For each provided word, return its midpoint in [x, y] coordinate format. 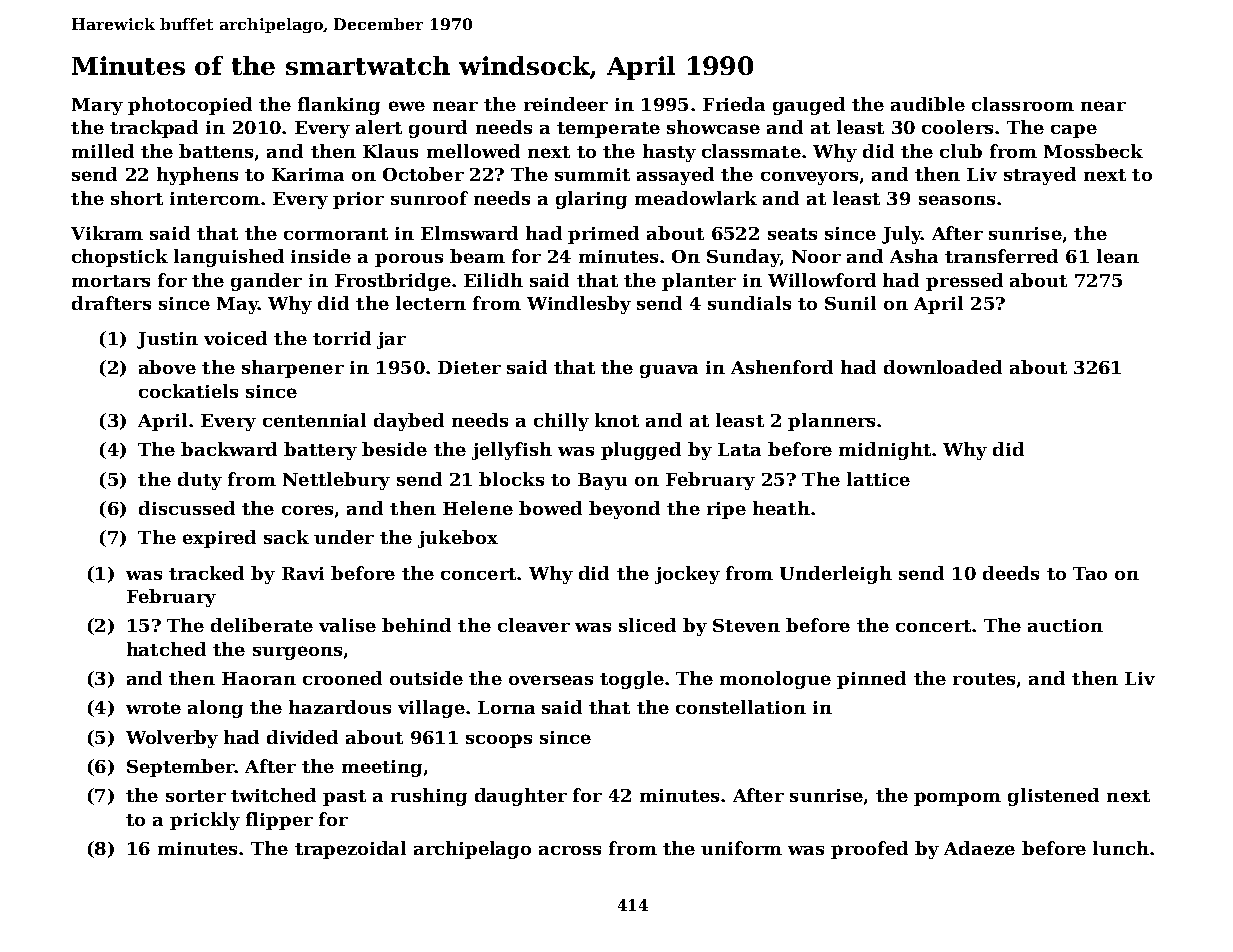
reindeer [566, 104]
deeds [1011, 573]
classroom [1023, 104]
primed [603, 235]
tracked [206, 573]
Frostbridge [393, 282]
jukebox [458, 539]
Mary [97, 106]
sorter [196, 796]
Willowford [822, 280]
